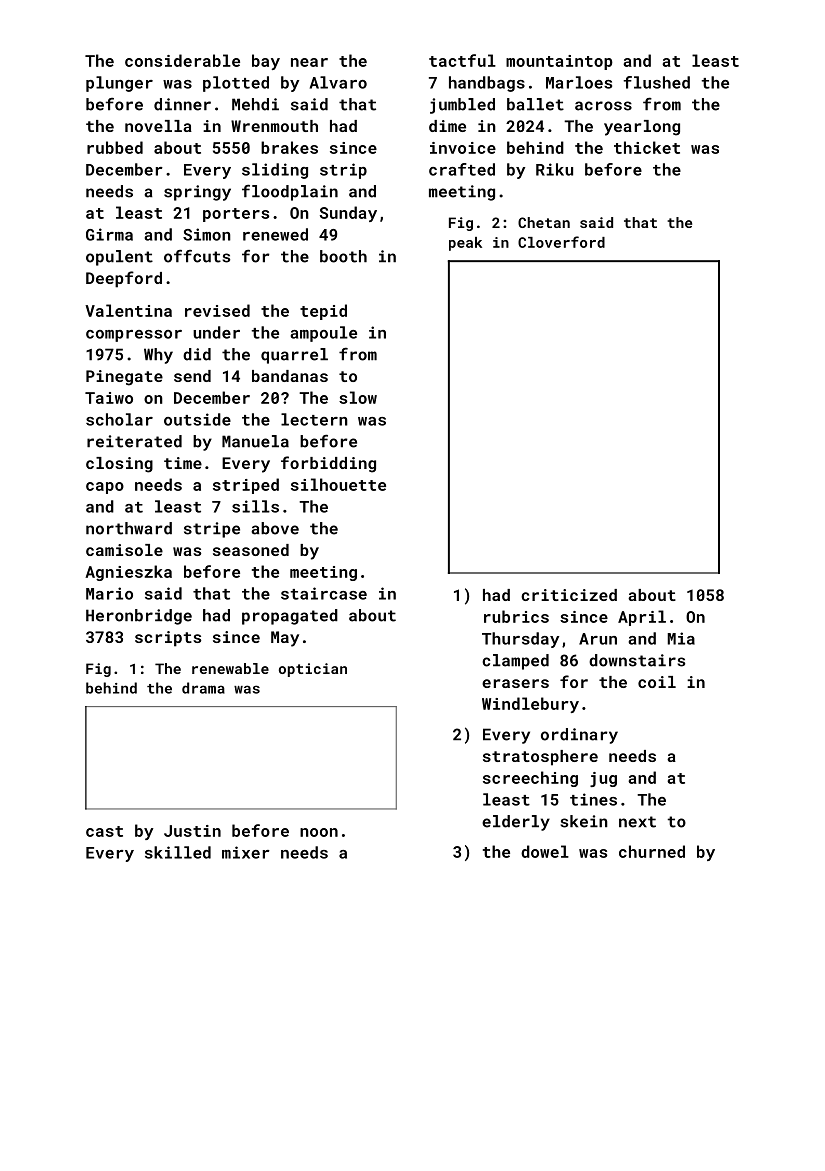 The height and width of the image is (1171, 825). I want to click on thicket, so click(647, 147).
